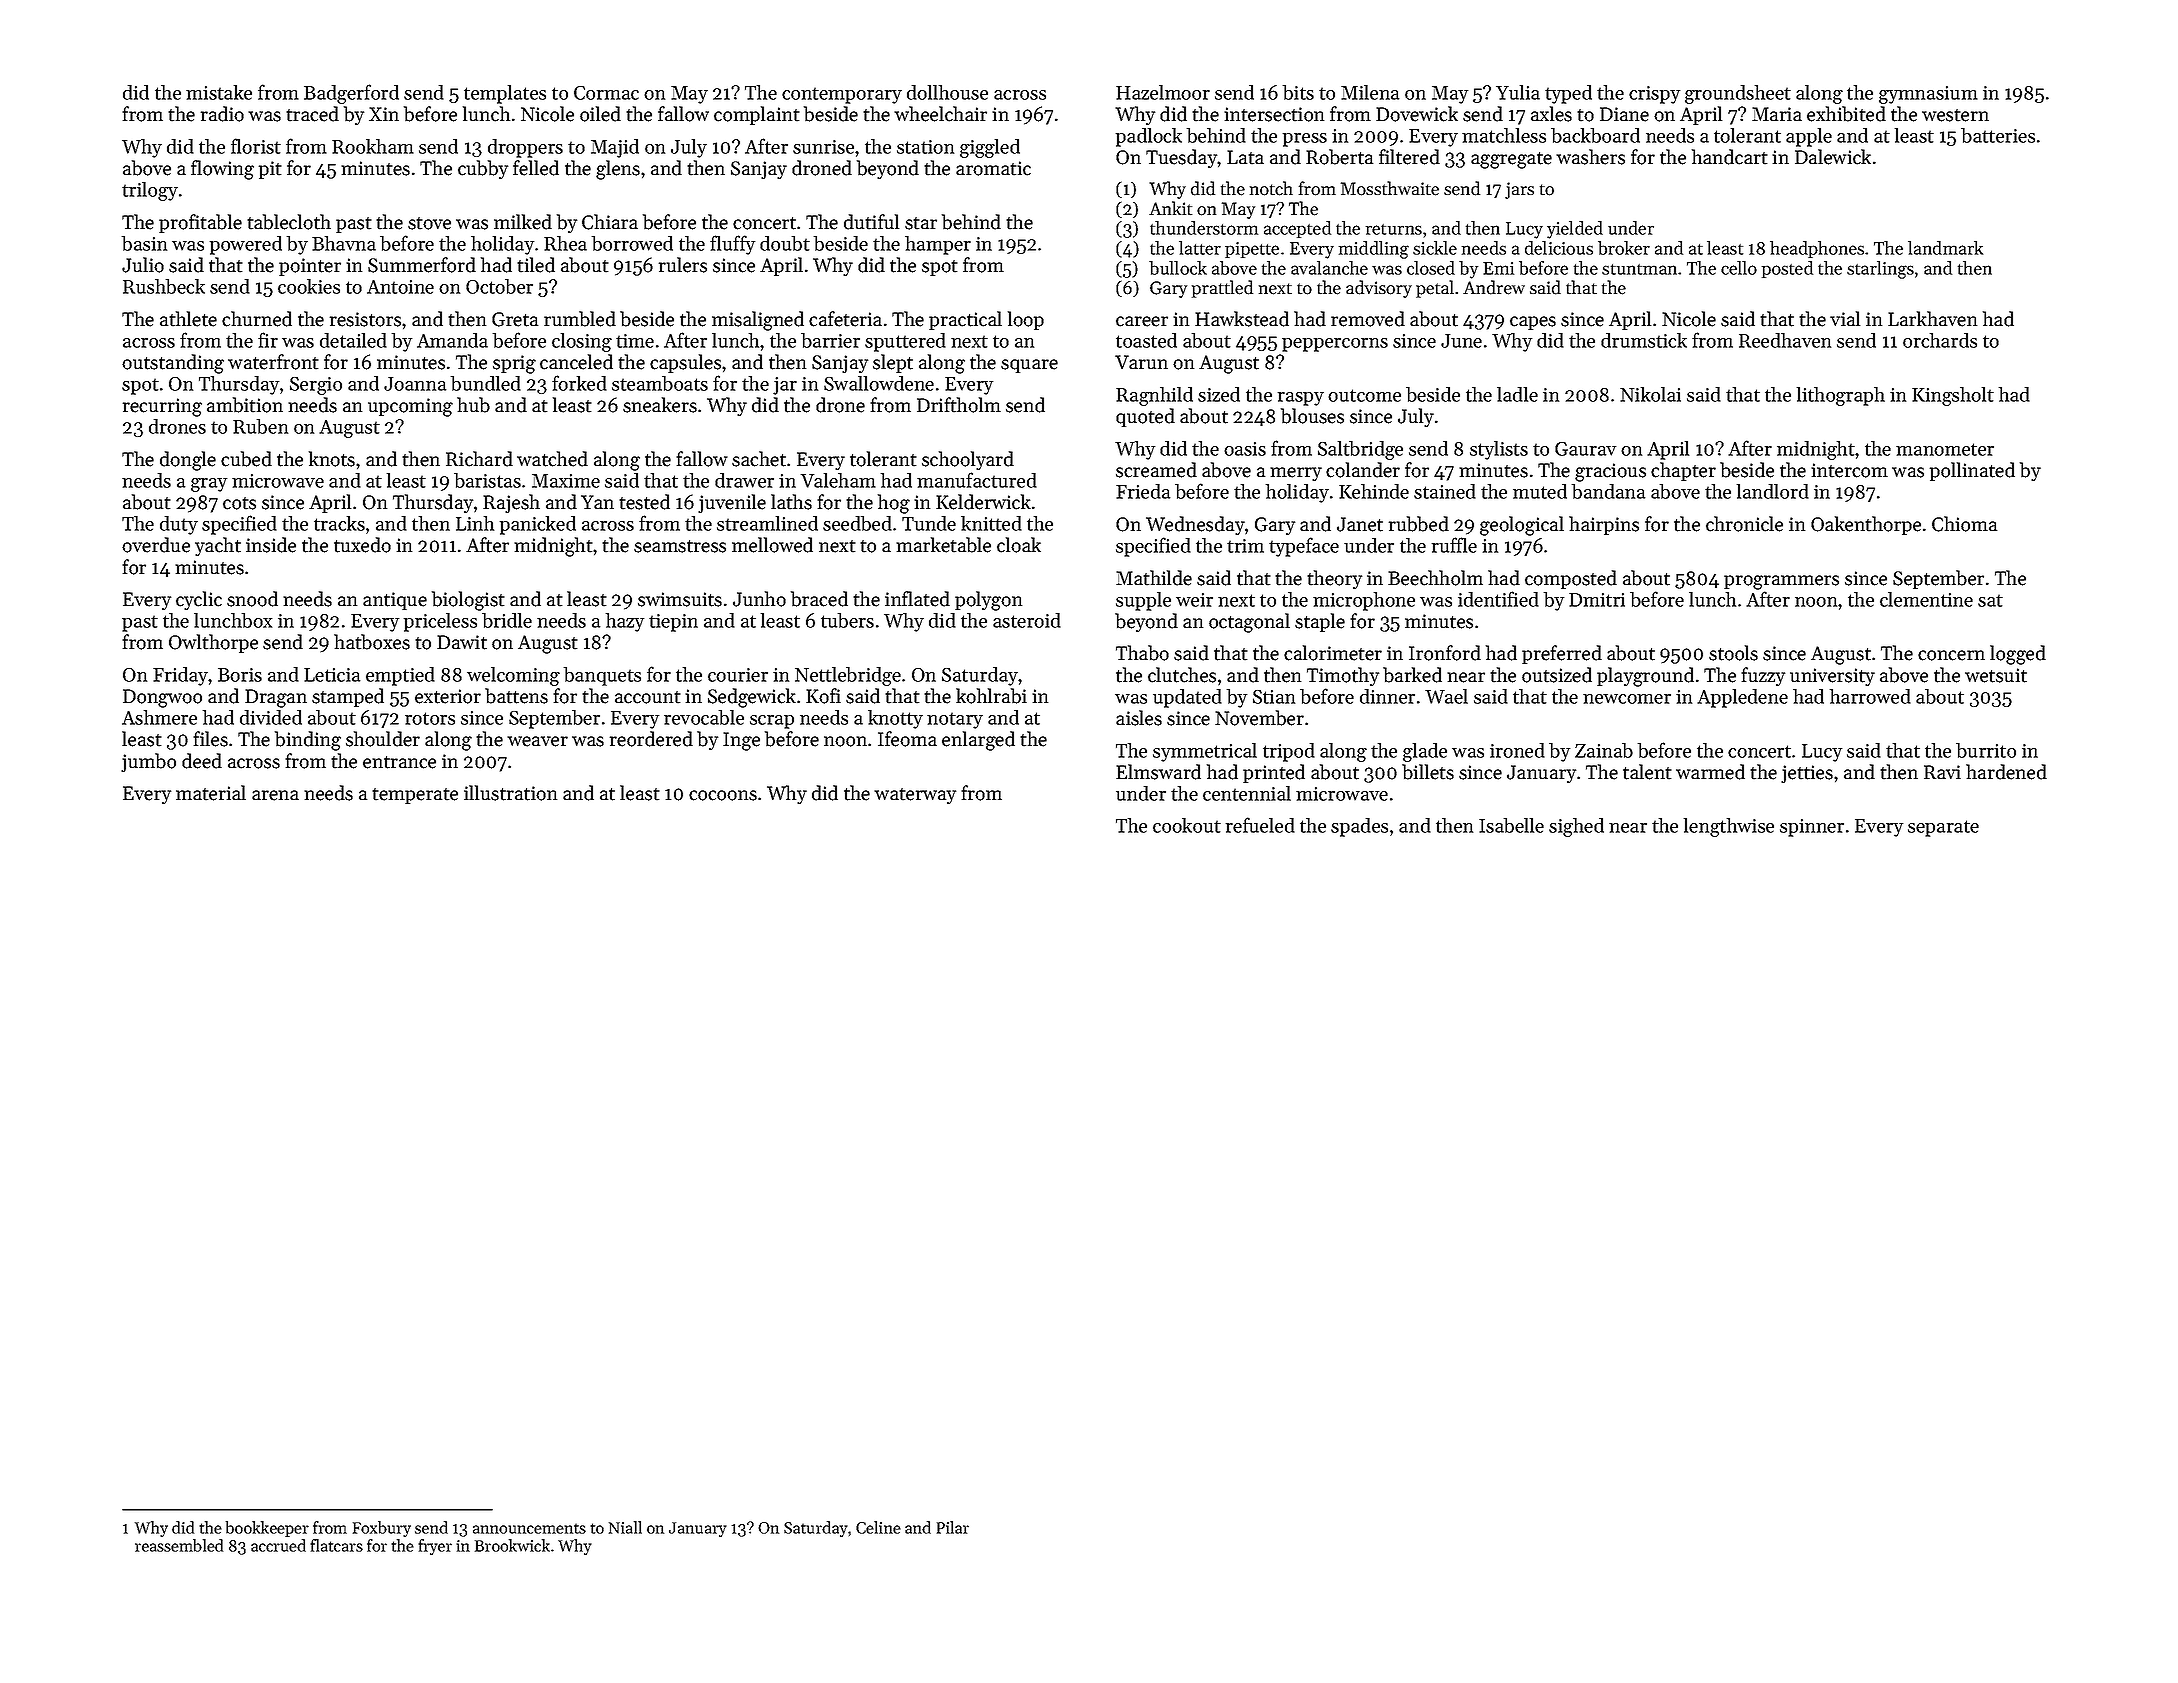 The height and width of the screenshot is (1683, 2178). Describe the element at coordinates (1359, 827) in the screenshot. I see `spades` at that location.
